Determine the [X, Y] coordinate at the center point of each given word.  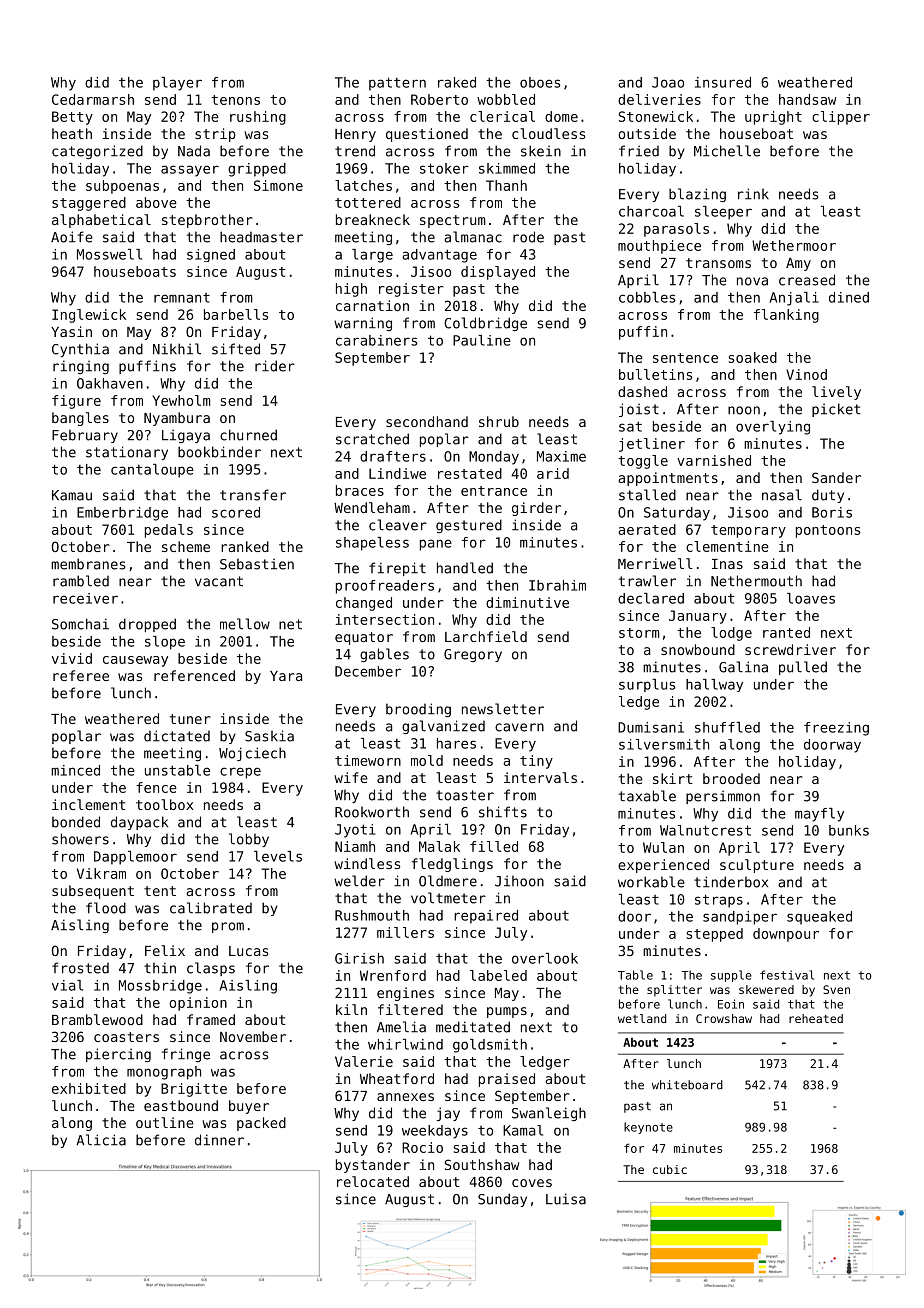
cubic [670, 1169]
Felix [165, 950]
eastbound [181, 1105]
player [177, 84]
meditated [473, 1027]
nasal [782, 495]
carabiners [376, 340]
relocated [373, 1181]
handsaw [808, 99]
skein [541, 151]
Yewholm [181, 400]
